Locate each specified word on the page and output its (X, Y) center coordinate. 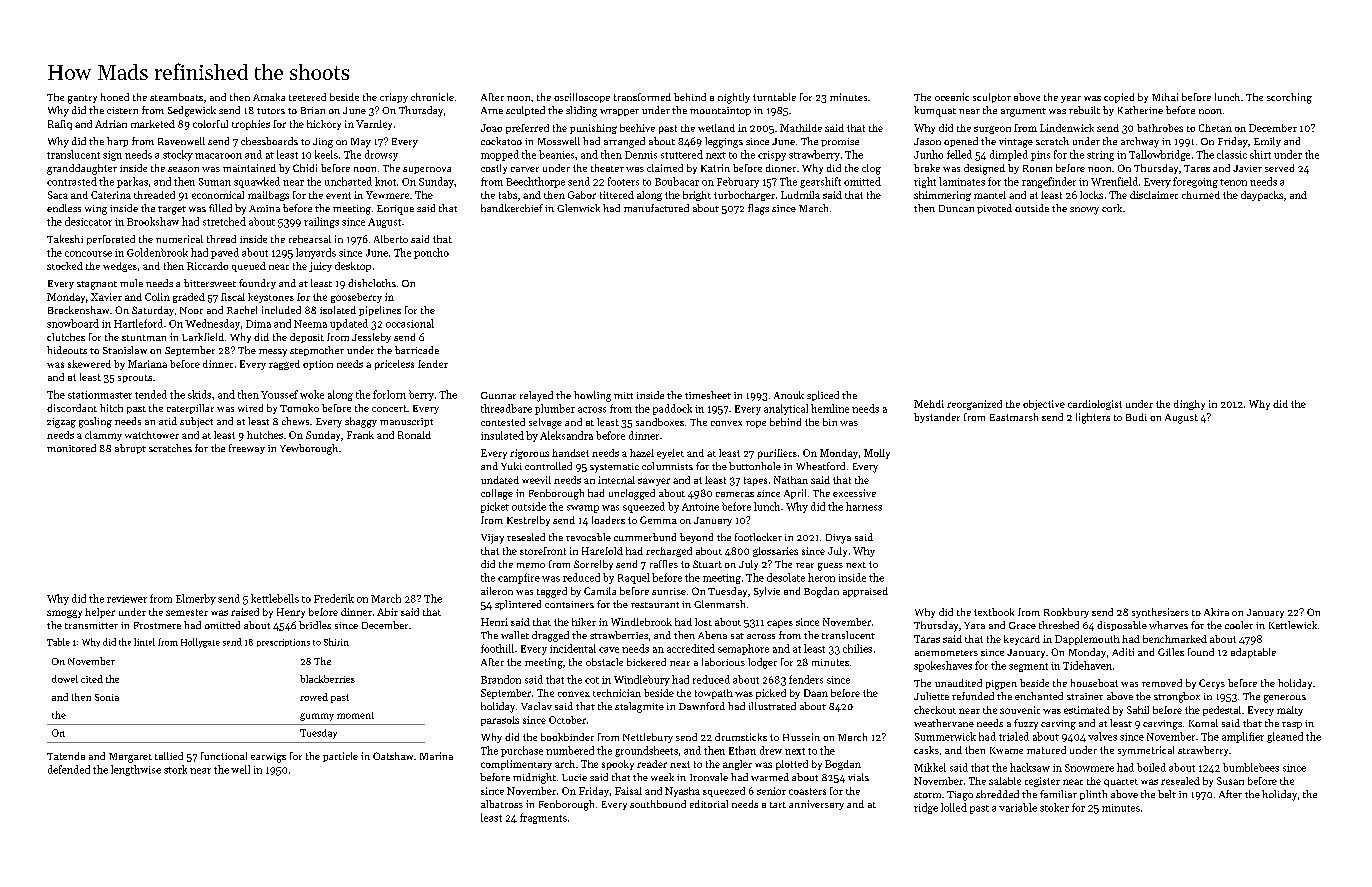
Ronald (414, 435)
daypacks (1262, 196)
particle (340, 757)
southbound (658, 804)
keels (326, 154)
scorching (1289, 98)
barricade (417, 350)
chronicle (432, 97)
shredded (997, 794)
